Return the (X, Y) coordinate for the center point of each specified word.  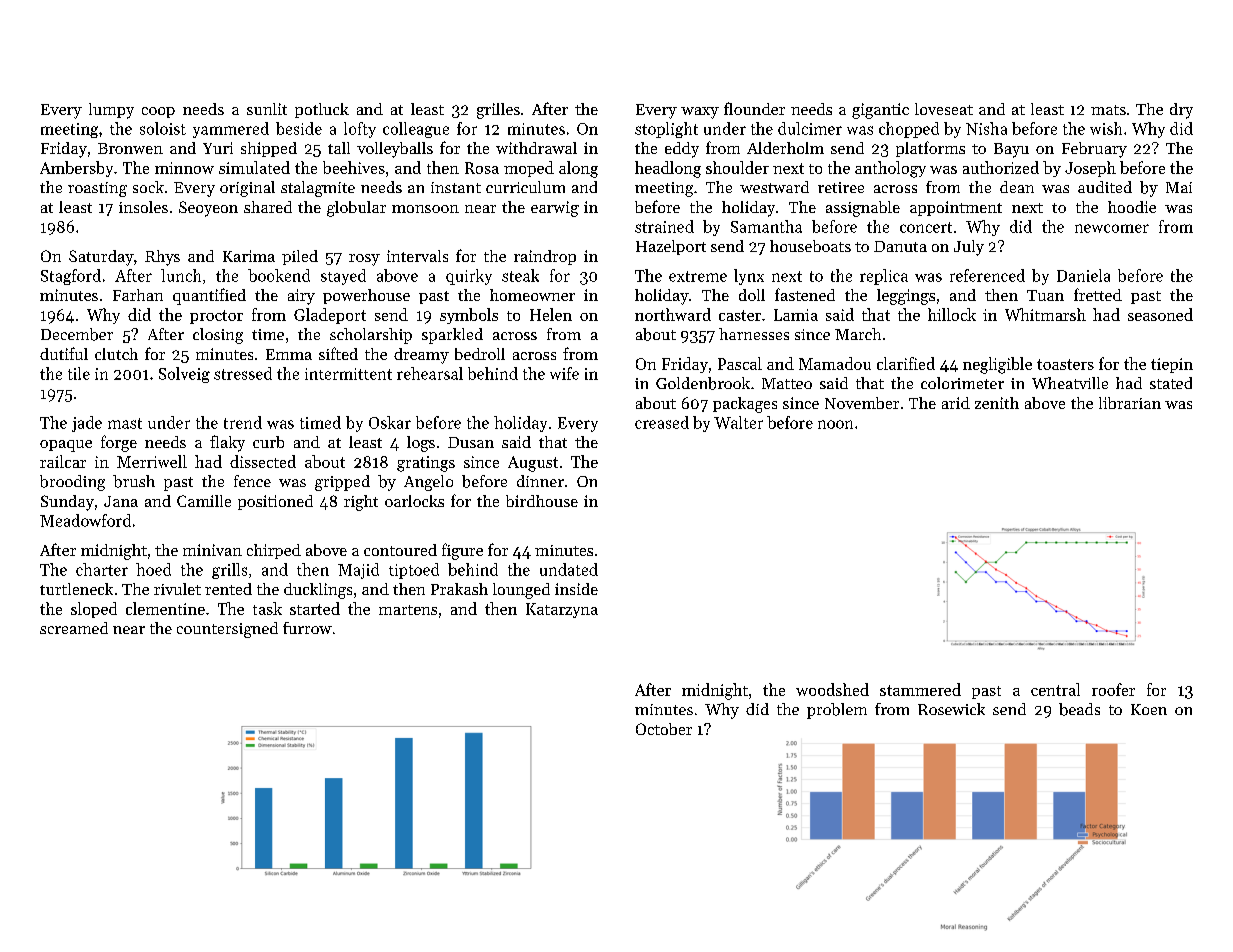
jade (87, 424)
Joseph (1090, 169)
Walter (738, 422)
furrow (307, 628)
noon (835, 424)
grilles (498, 111)
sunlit (267, 109)
